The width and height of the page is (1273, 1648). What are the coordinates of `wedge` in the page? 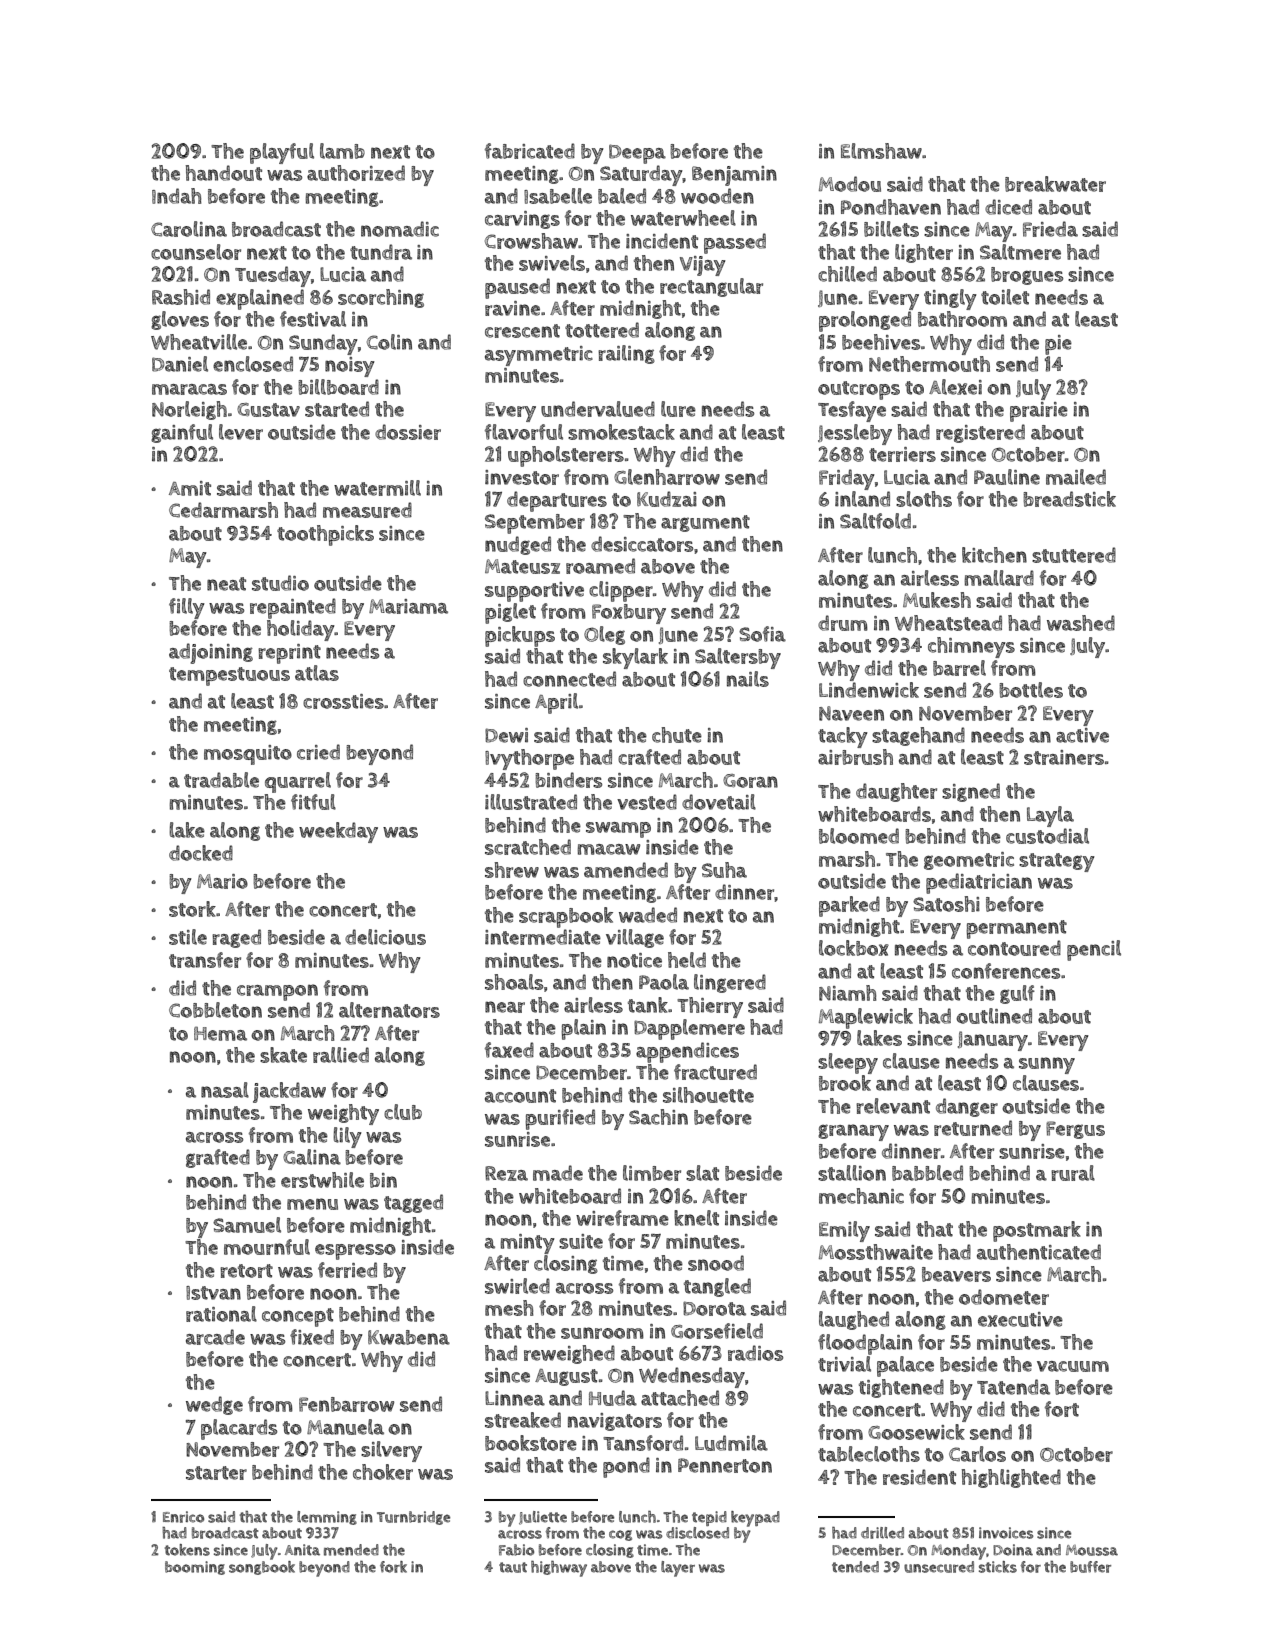 It's located at (214, 1405).
